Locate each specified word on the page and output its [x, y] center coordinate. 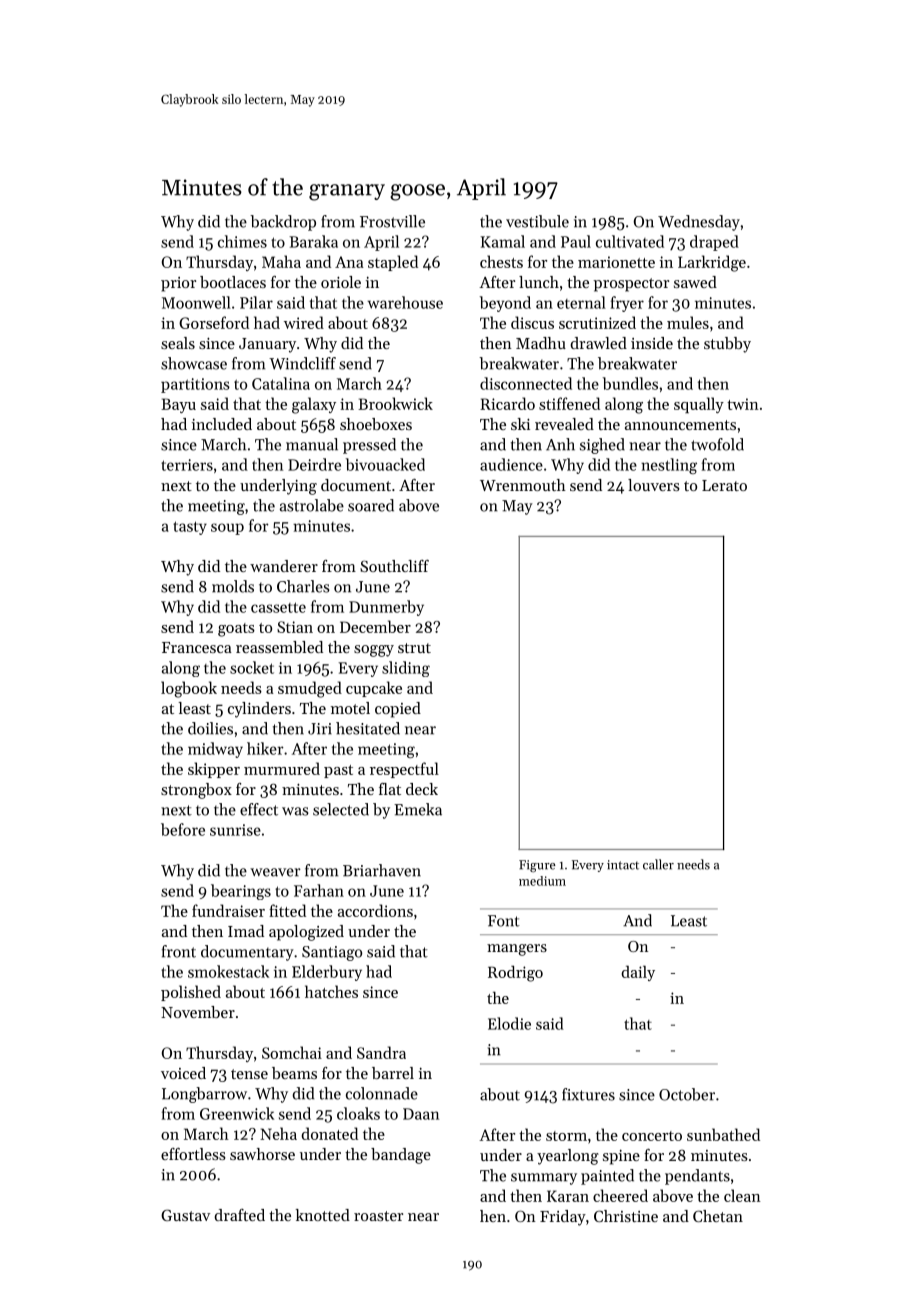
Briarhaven [382, 870]
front [179, 951]
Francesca [197, 647]
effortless [193, 1154]
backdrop [283, 223]
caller [658, 864]
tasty [190, 528]
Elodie [509, 1023]
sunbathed [723, 1134]
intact [623, 865]
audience [511, 464]
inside [652, 343]
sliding [406, 669]
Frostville [392, 221]
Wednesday [699, 223]
